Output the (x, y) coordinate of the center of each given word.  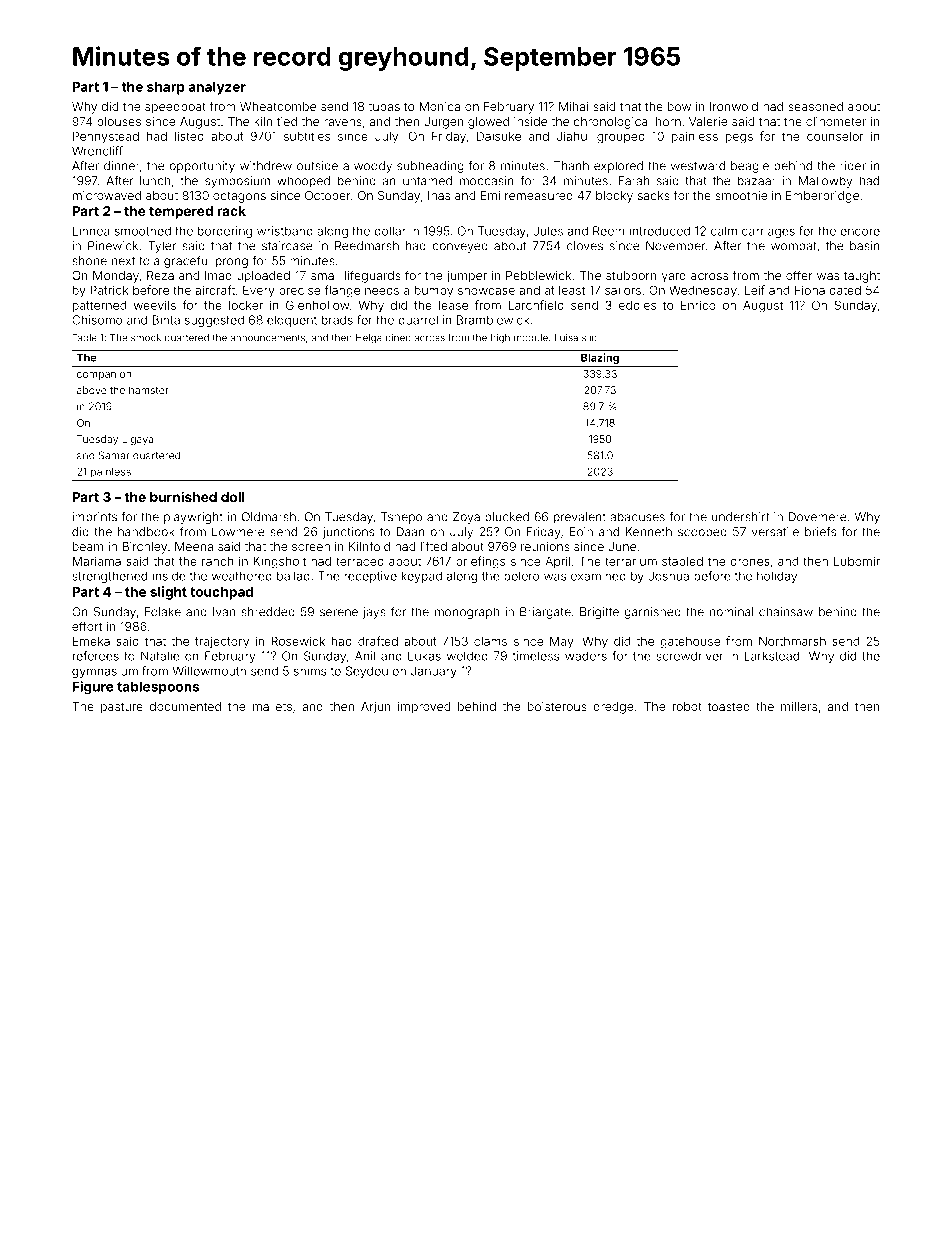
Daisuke (499, 136)
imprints (94, 518)
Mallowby (825, 182)
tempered (181, 212)
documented (185, 706)
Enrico (698, 305)
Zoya (466, 518)
